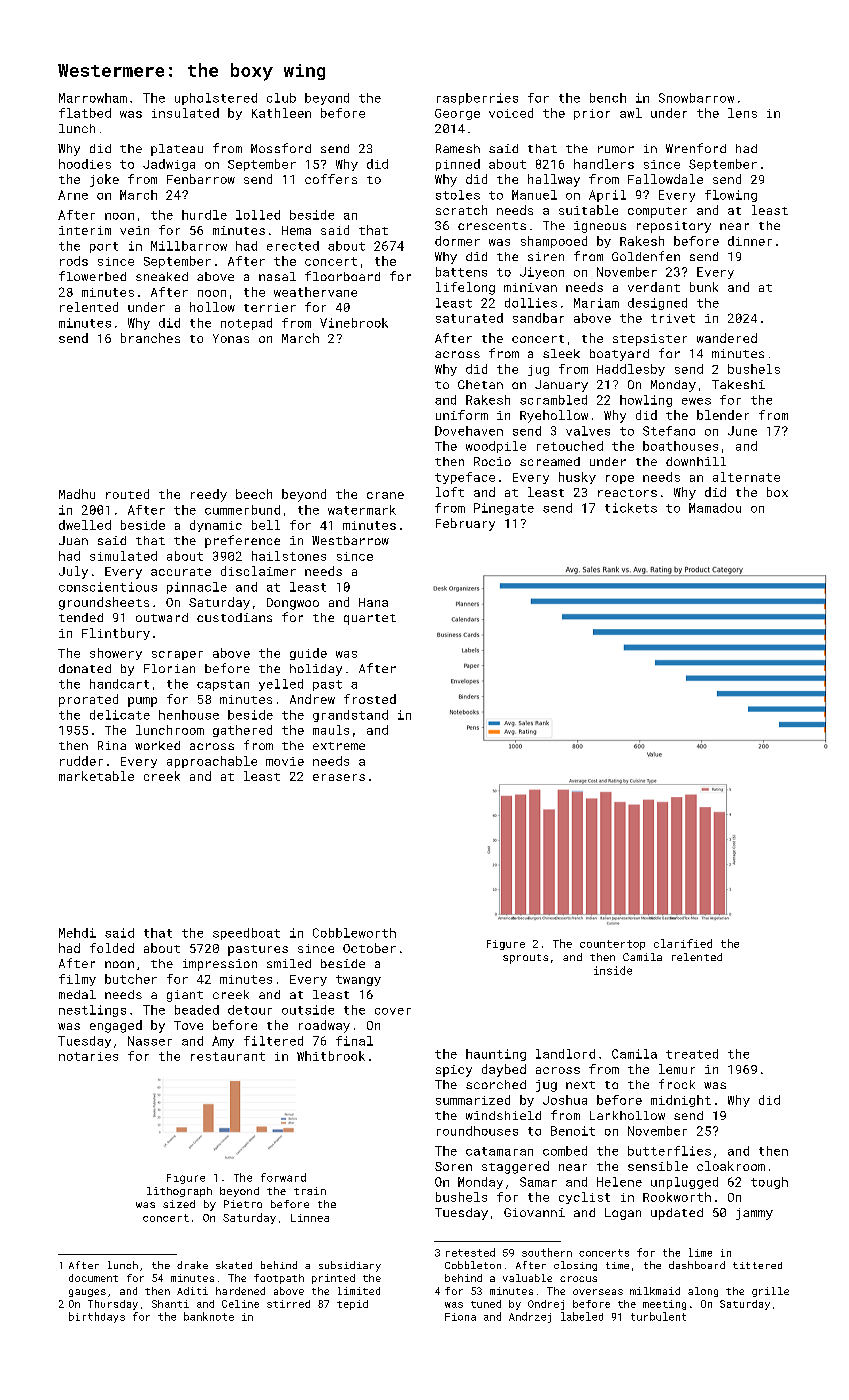 This image has height=1400, width=849. Describe the element at coordinates (696, 148) in the image. I see `Wrenford` at that location.
